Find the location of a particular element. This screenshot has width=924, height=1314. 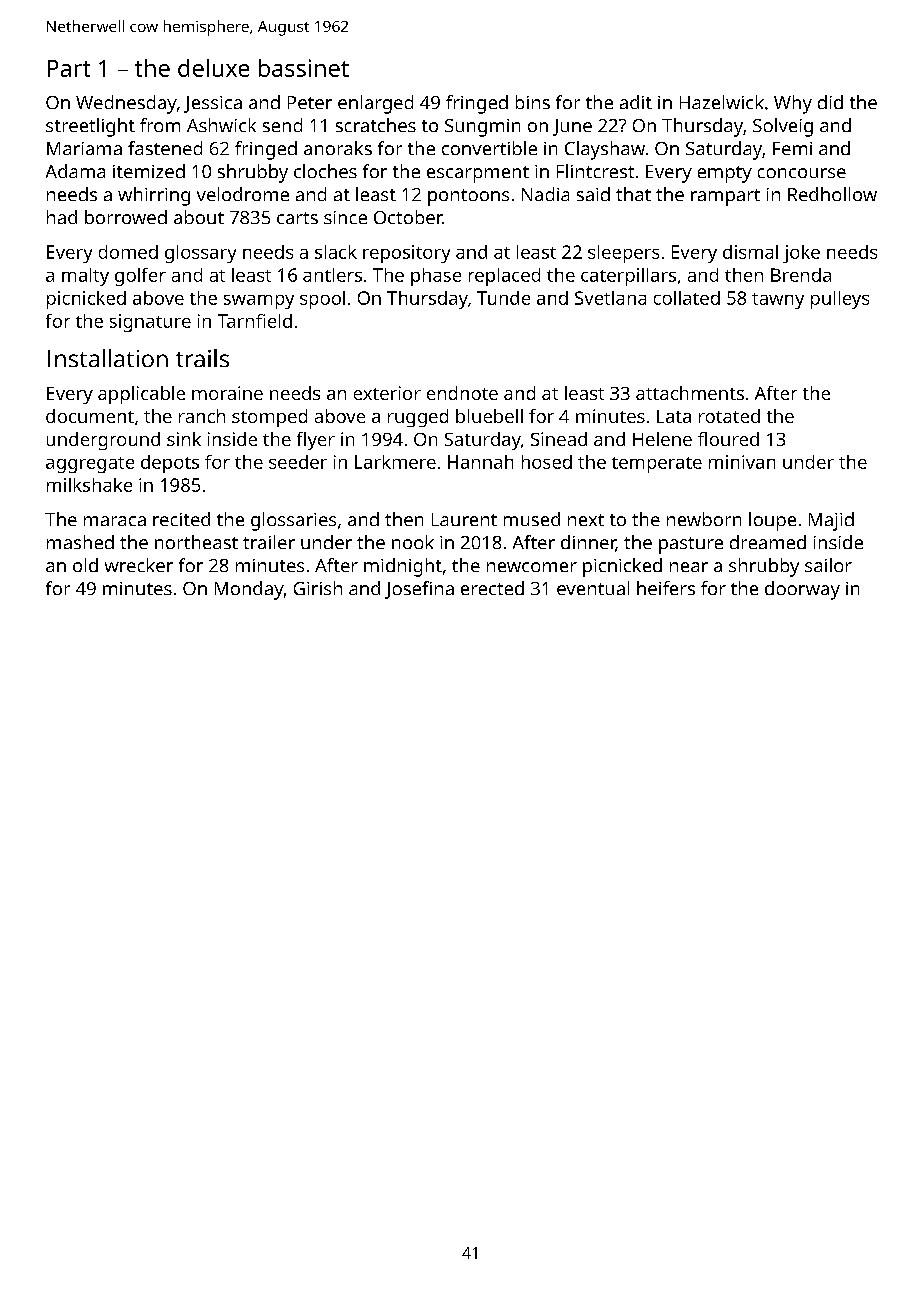

old is located at coordinates (85, 565).
